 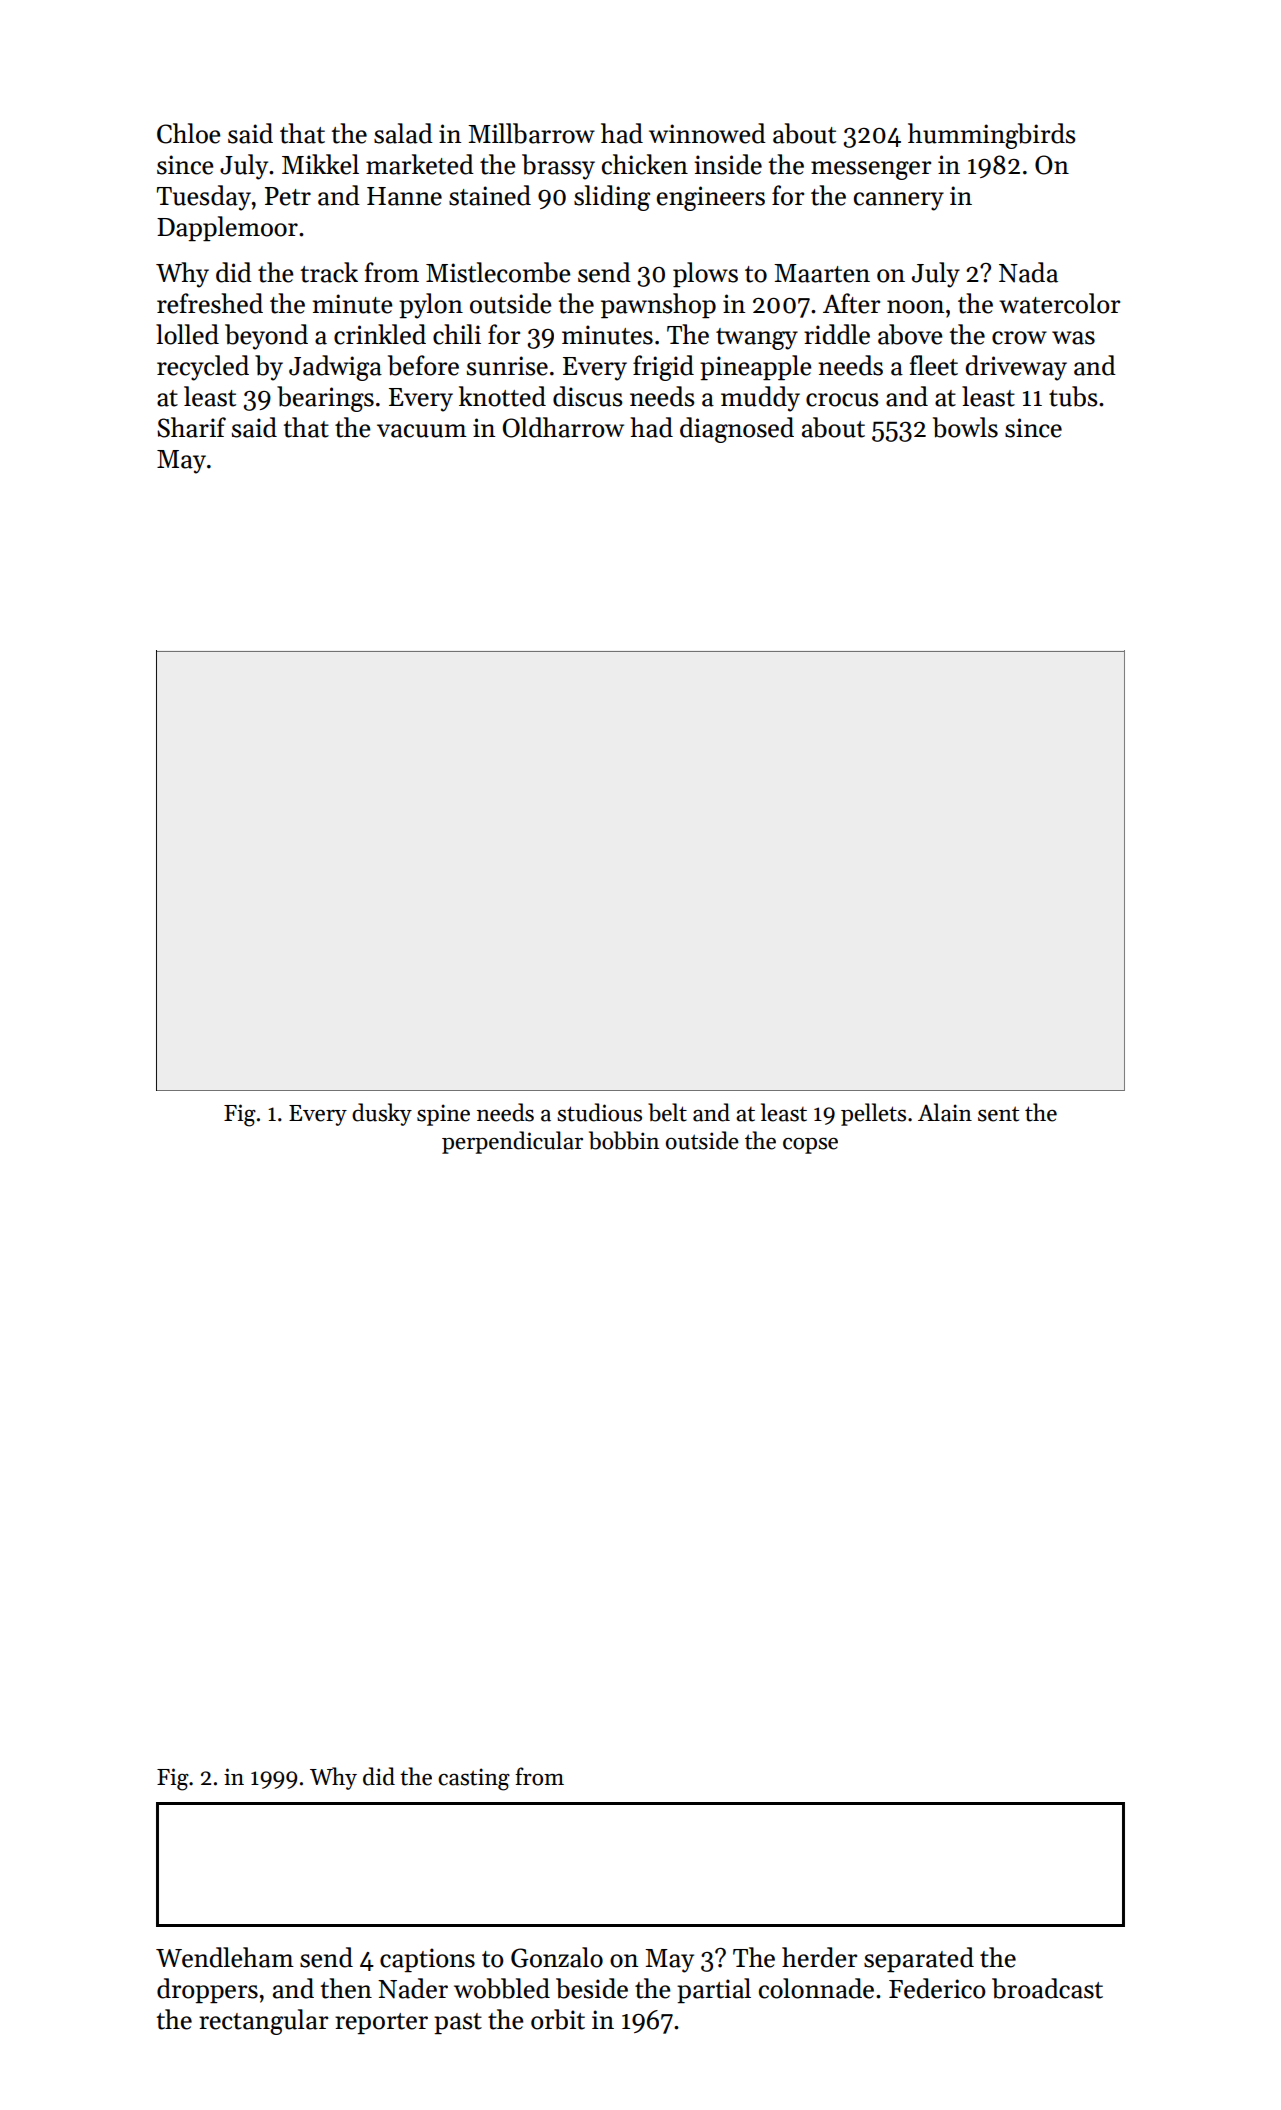 I want to click on Wendleham, so click(x=225, y=1957).
